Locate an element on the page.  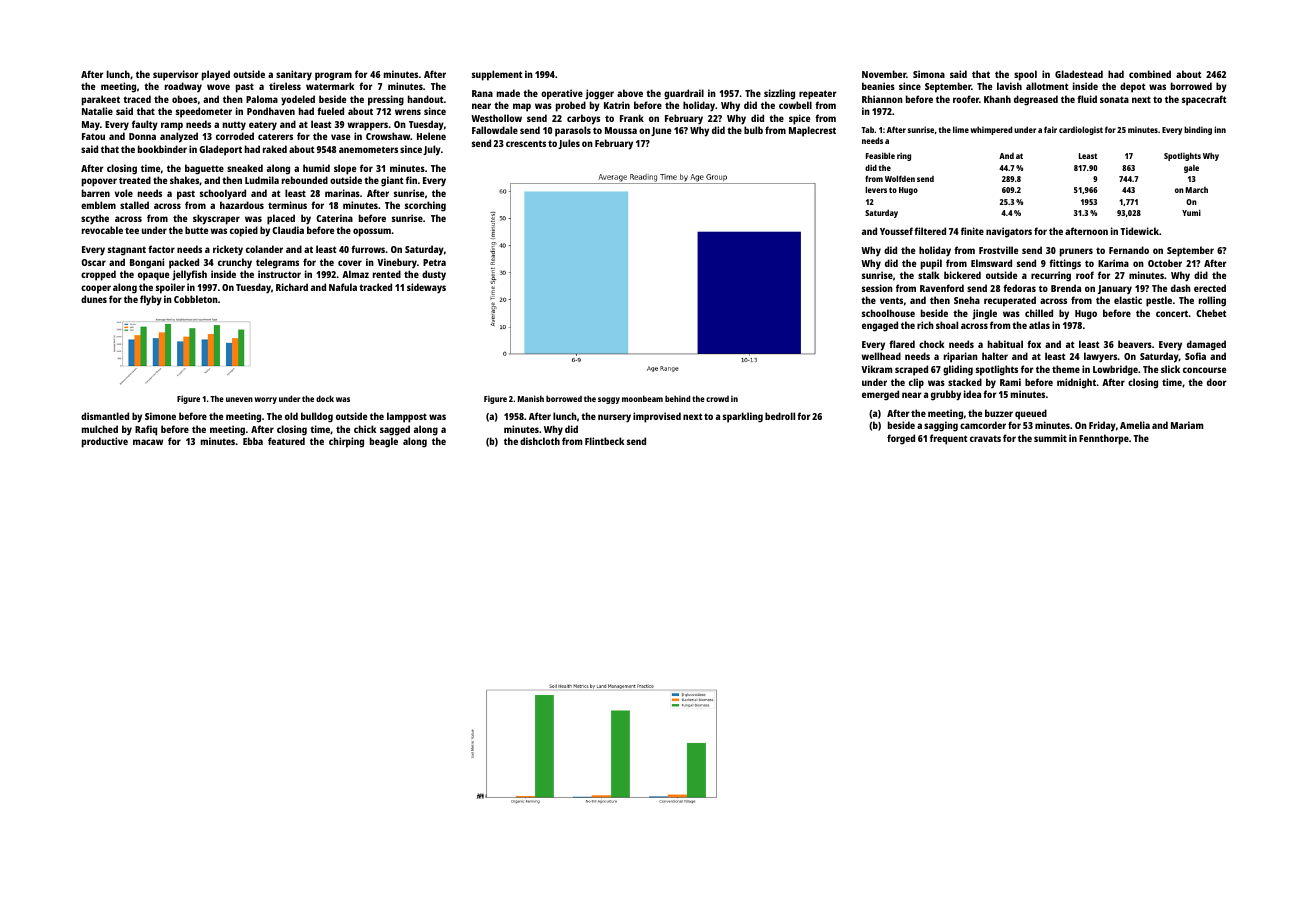
giant is located at coordinates (392, 181).
